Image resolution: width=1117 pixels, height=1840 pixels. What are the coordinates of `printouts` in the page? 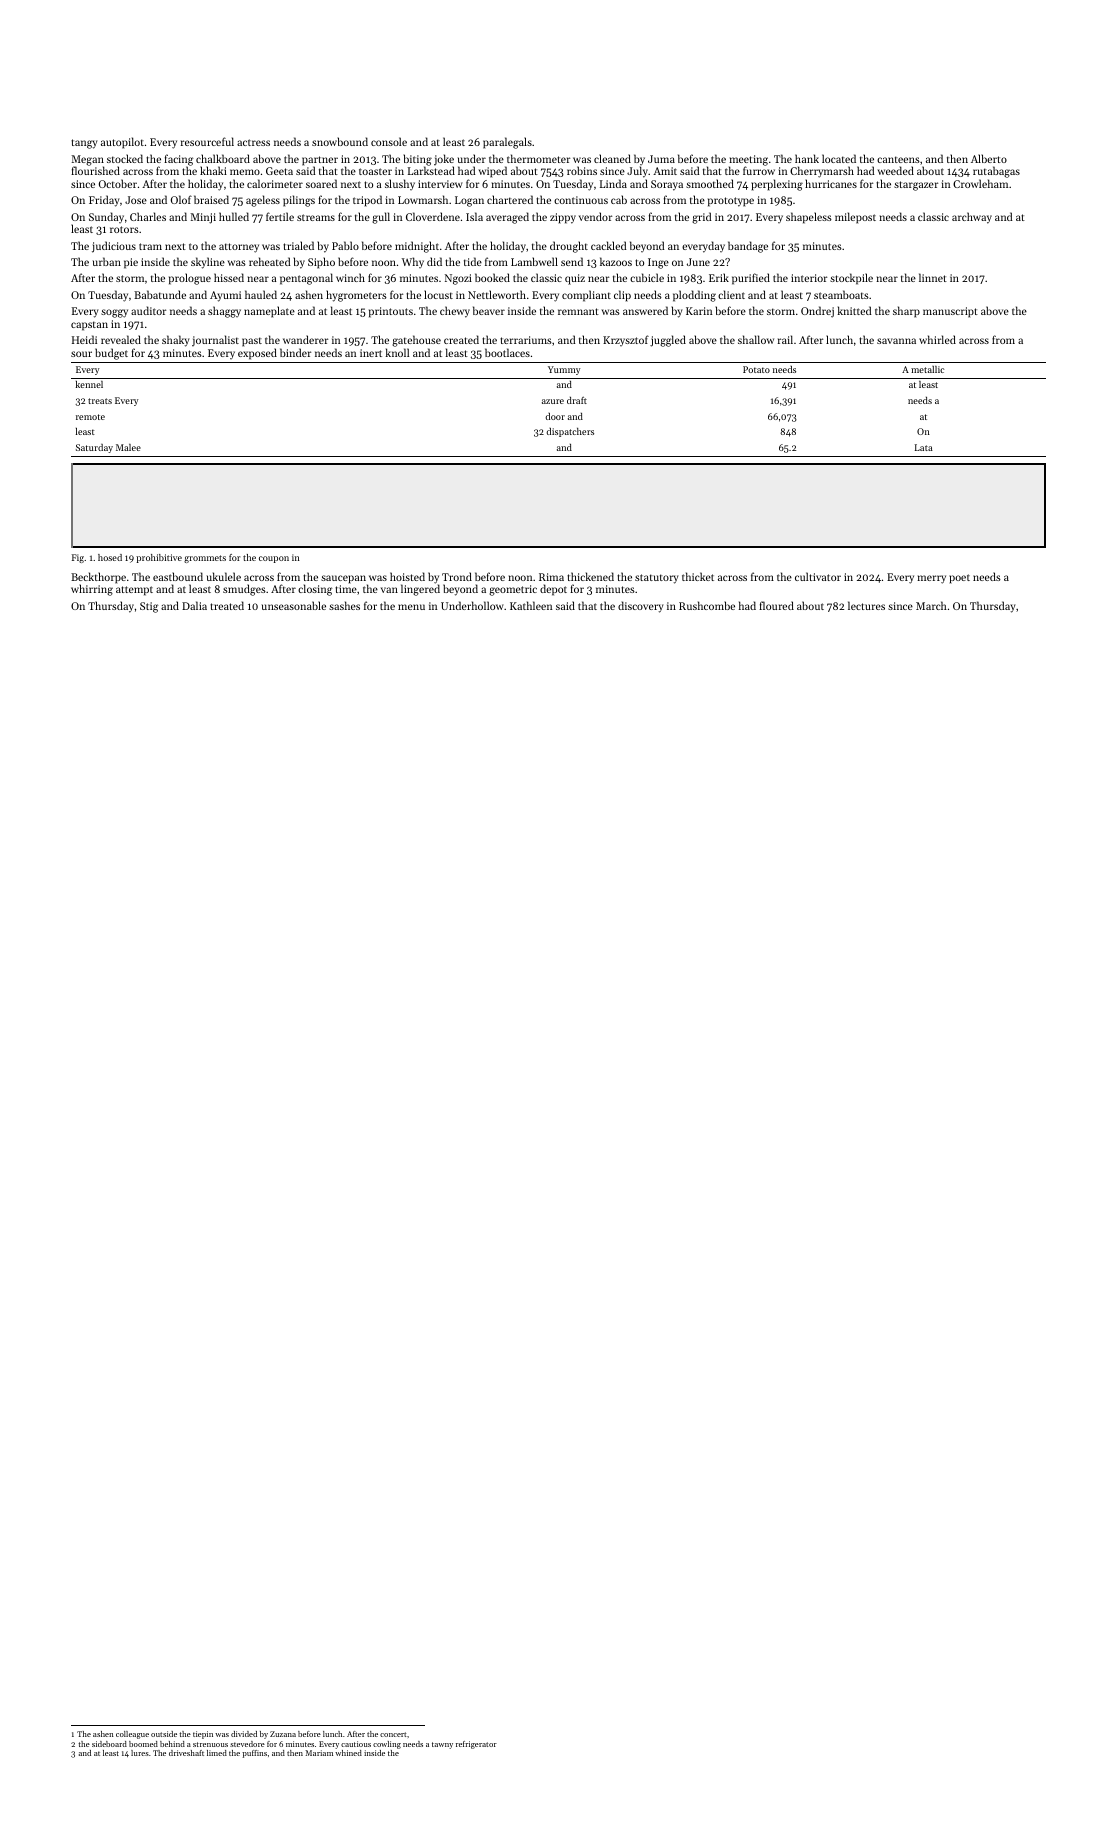 It's located at (391, 312).
